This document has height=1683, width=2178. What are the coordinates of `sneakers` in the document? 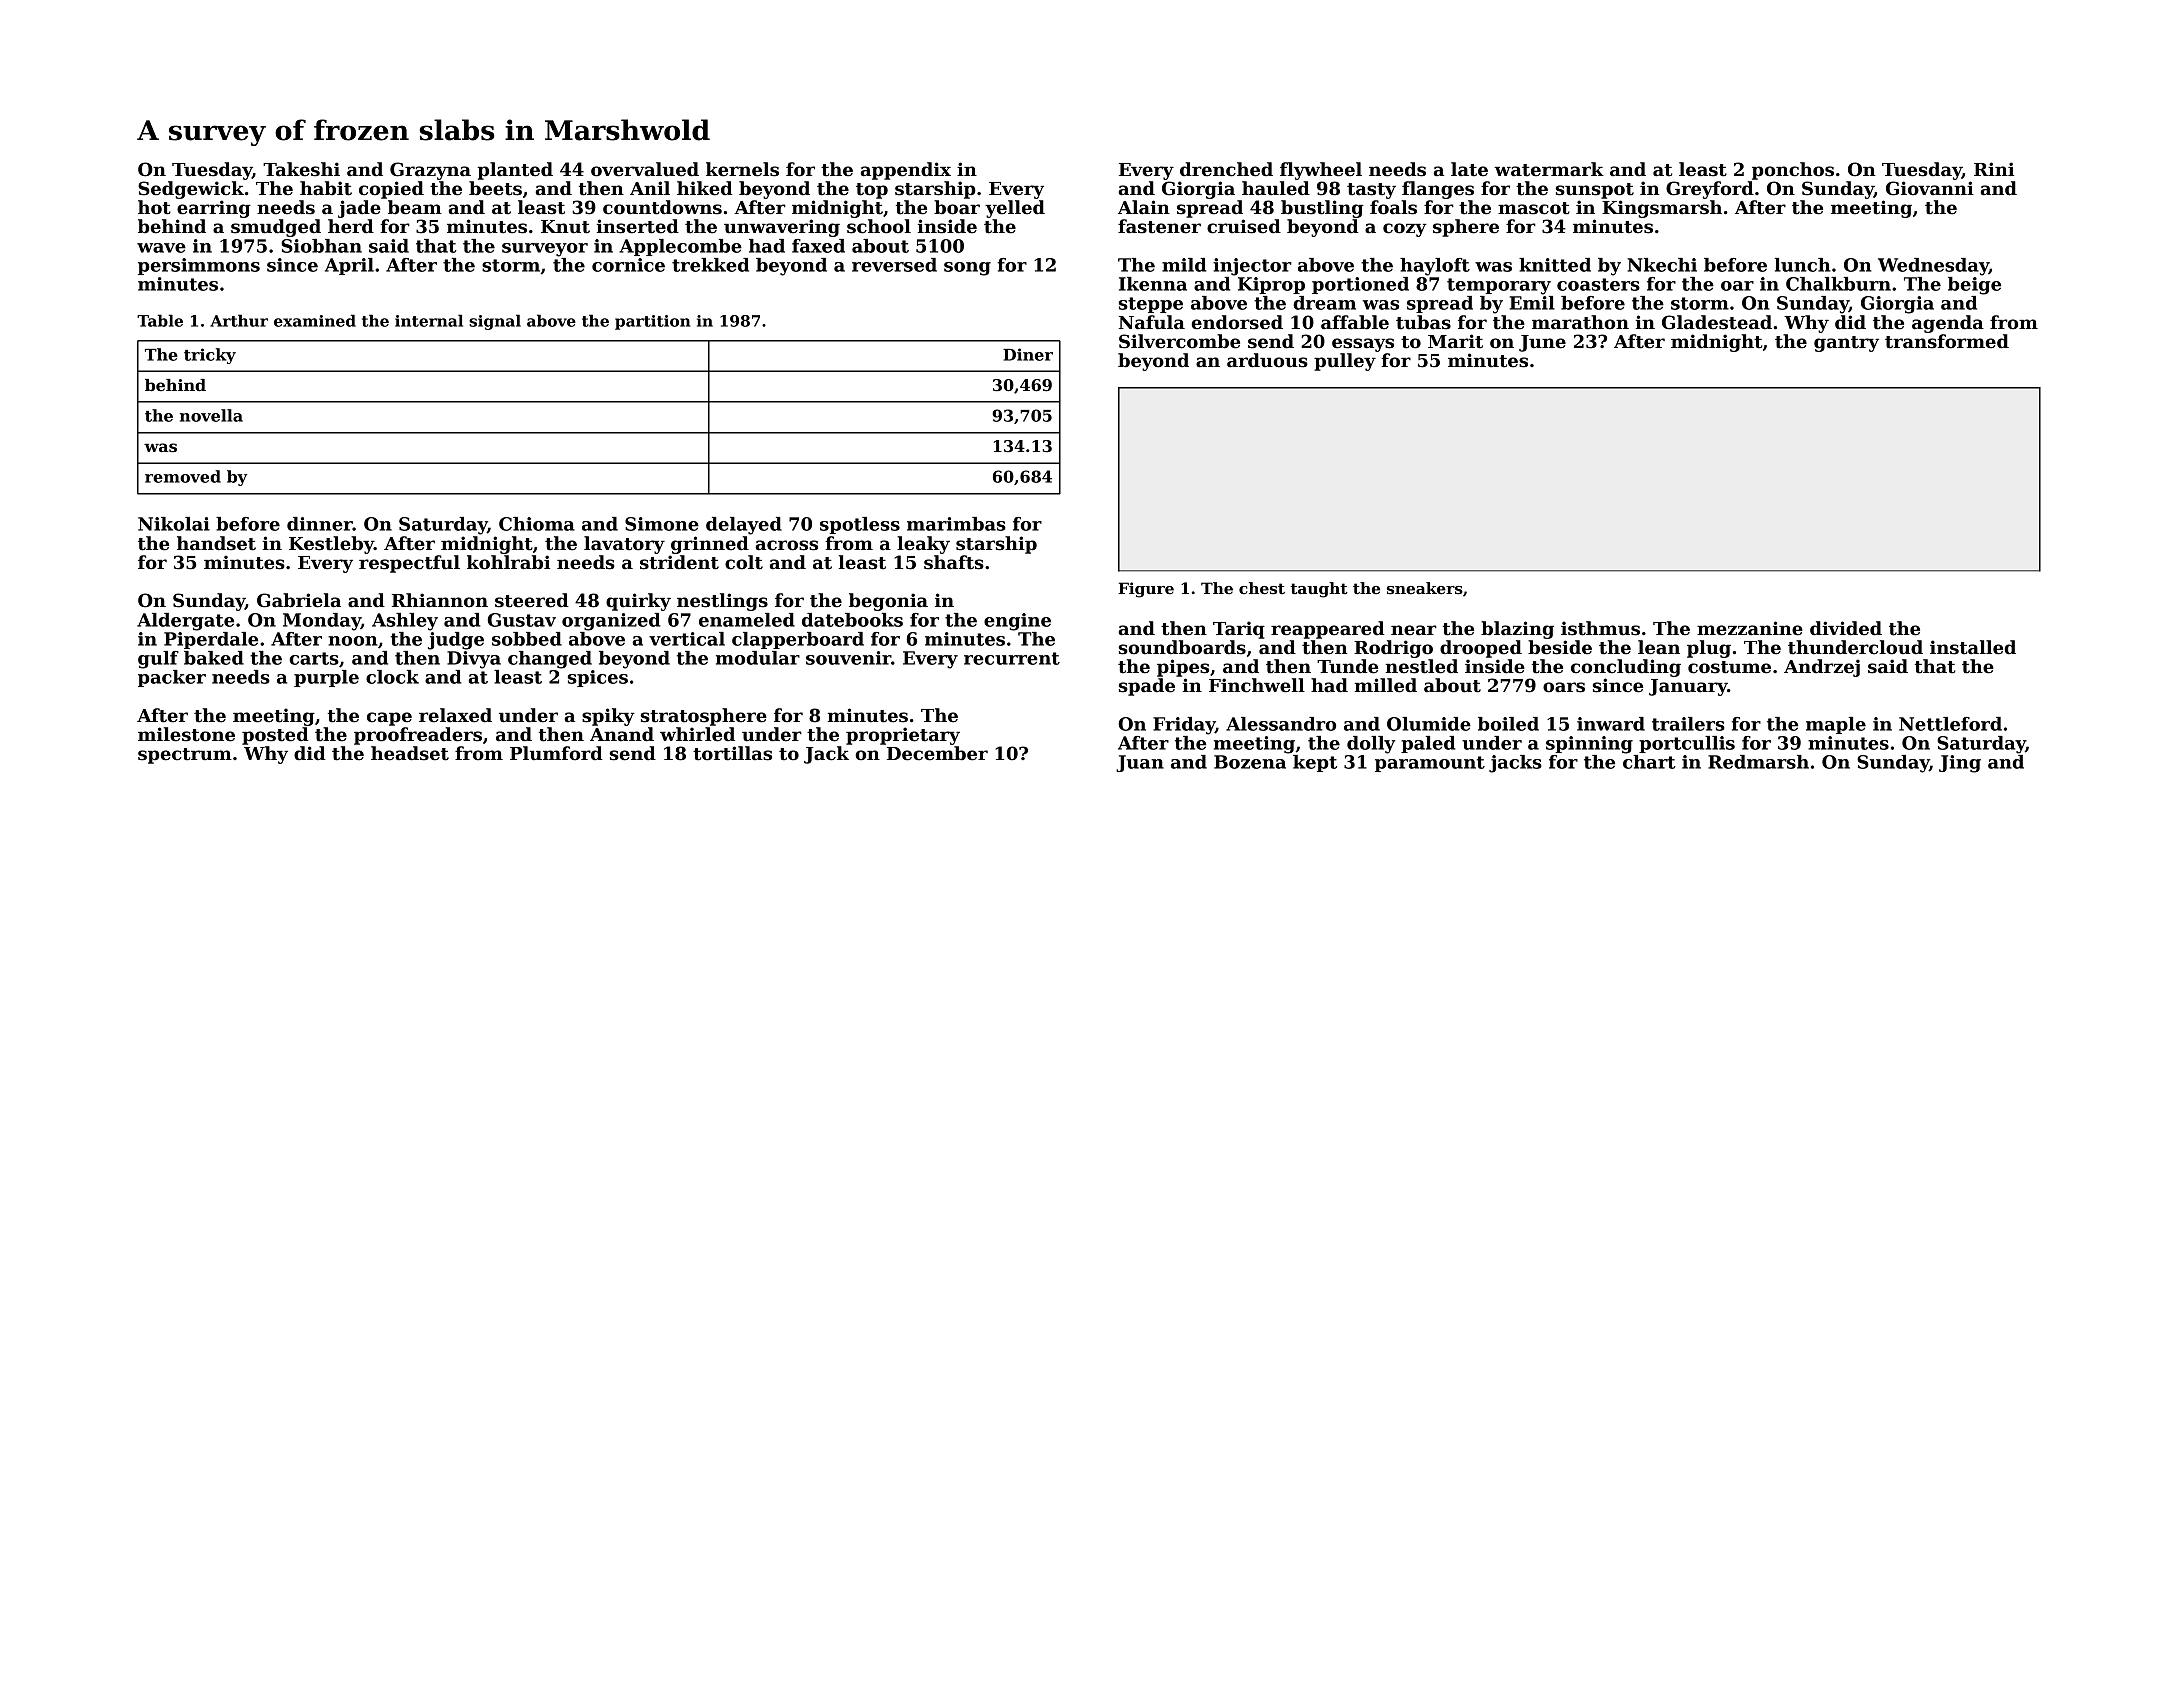 It's located at (1425, 588).
